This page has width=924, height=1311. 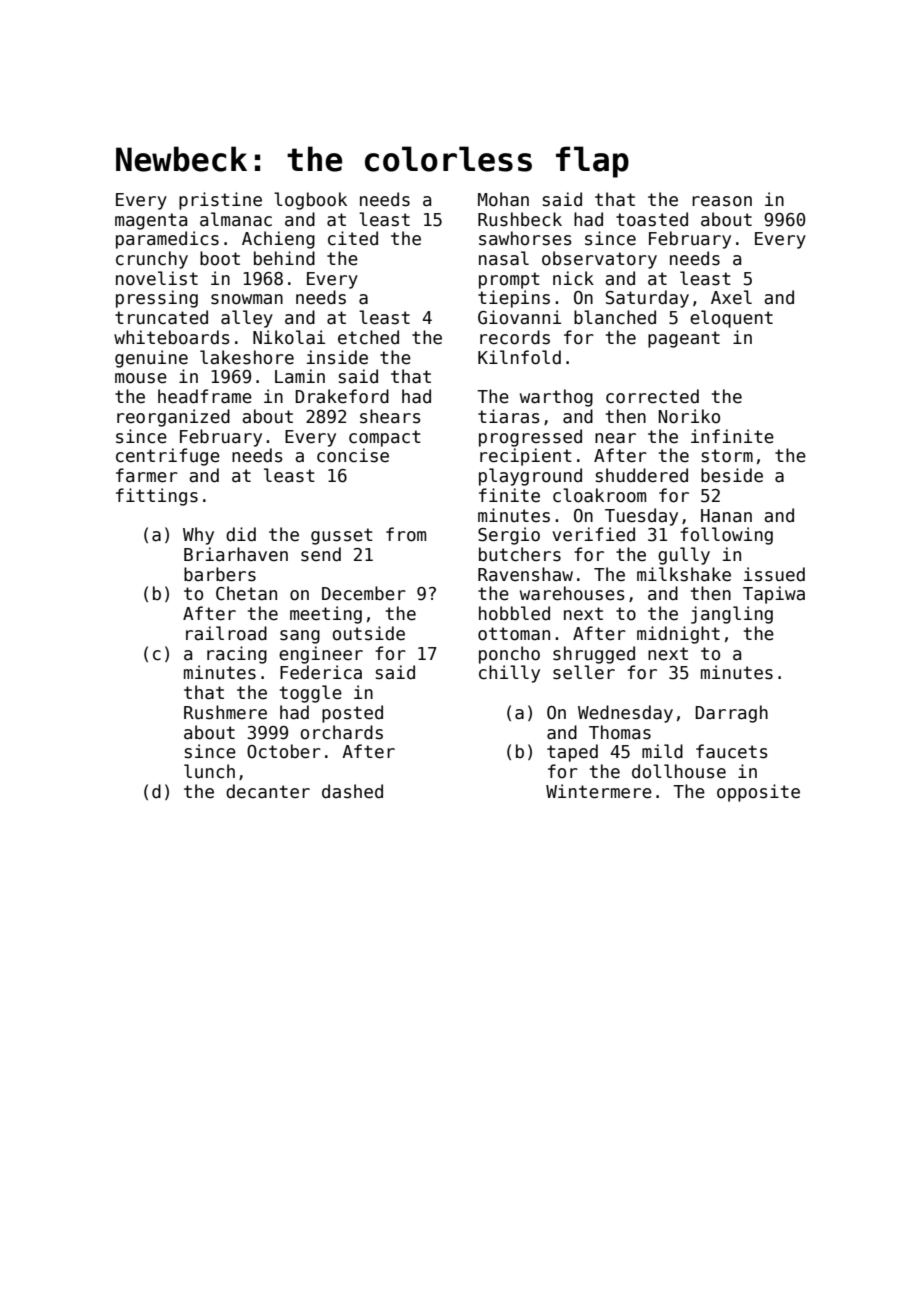 I want to click on Lamin, so click(x=300, y=376).
